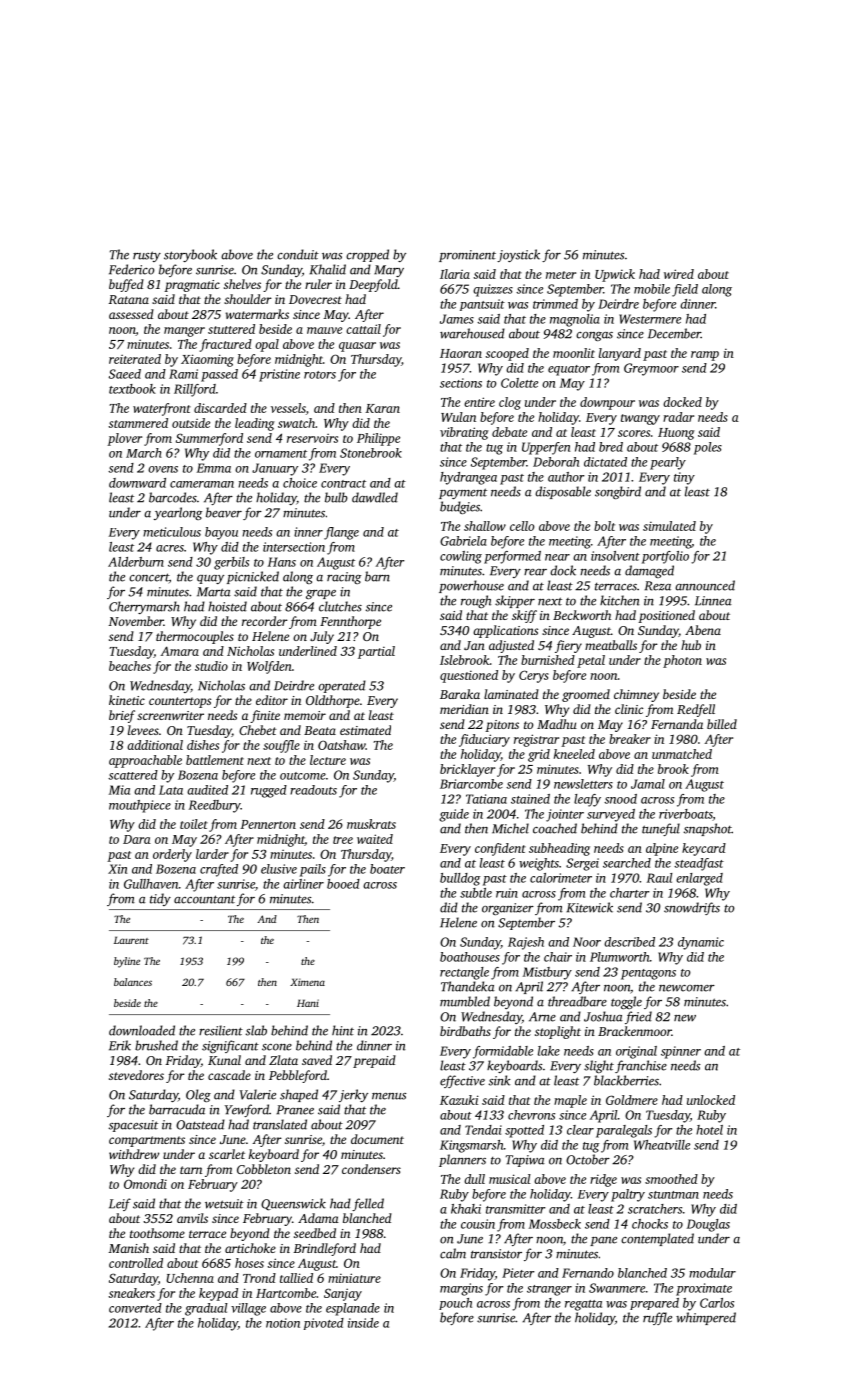 Image resolution: width=849 pixels, height=1400 pixels. Describe the element at coordinates (242, 284) in the screenshot. I see `shelves` at that location.
